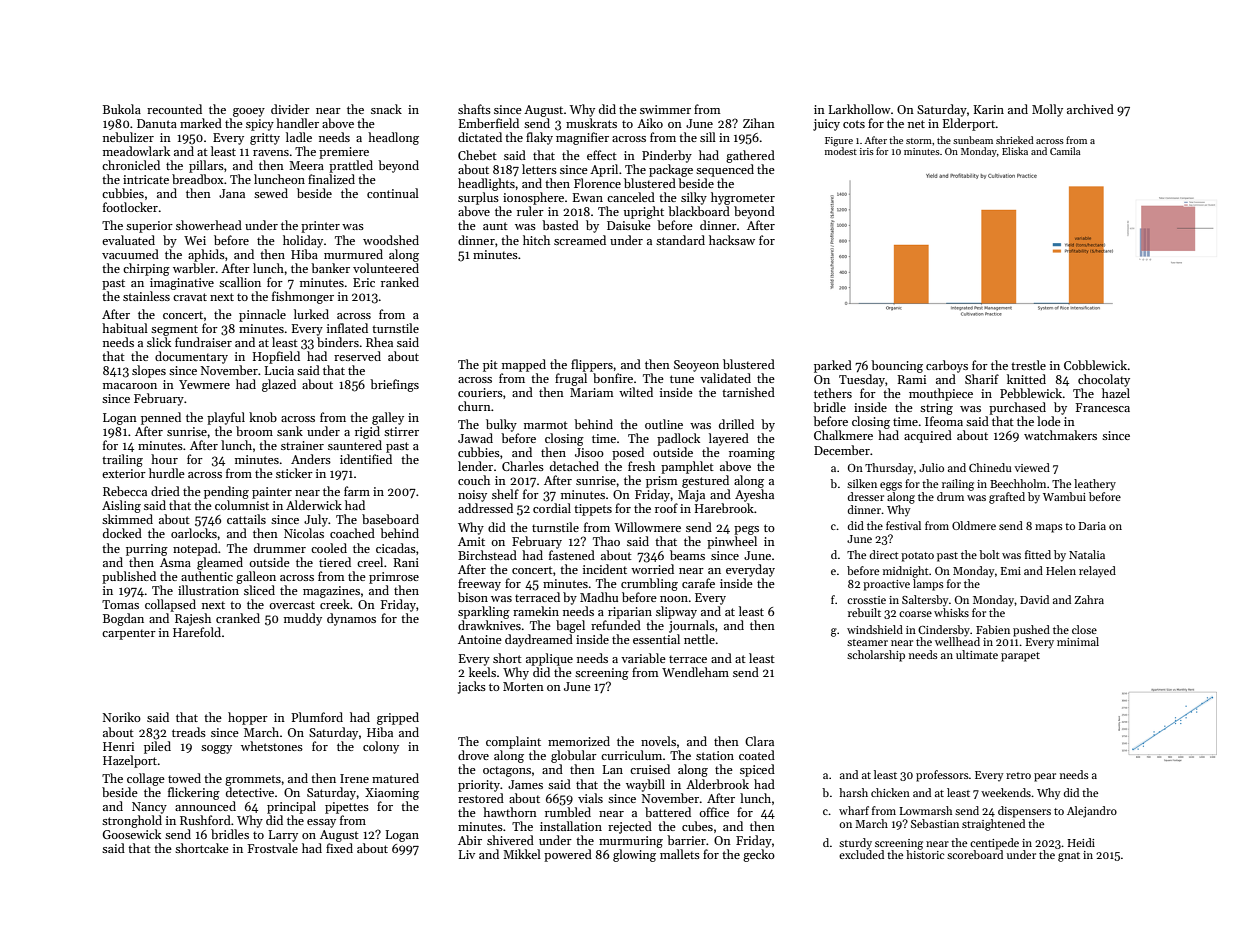 The height and width of the document is (952, 1233). Describe the element at coordinates (665, 109) in the document. I see `swimmer` at that location.
